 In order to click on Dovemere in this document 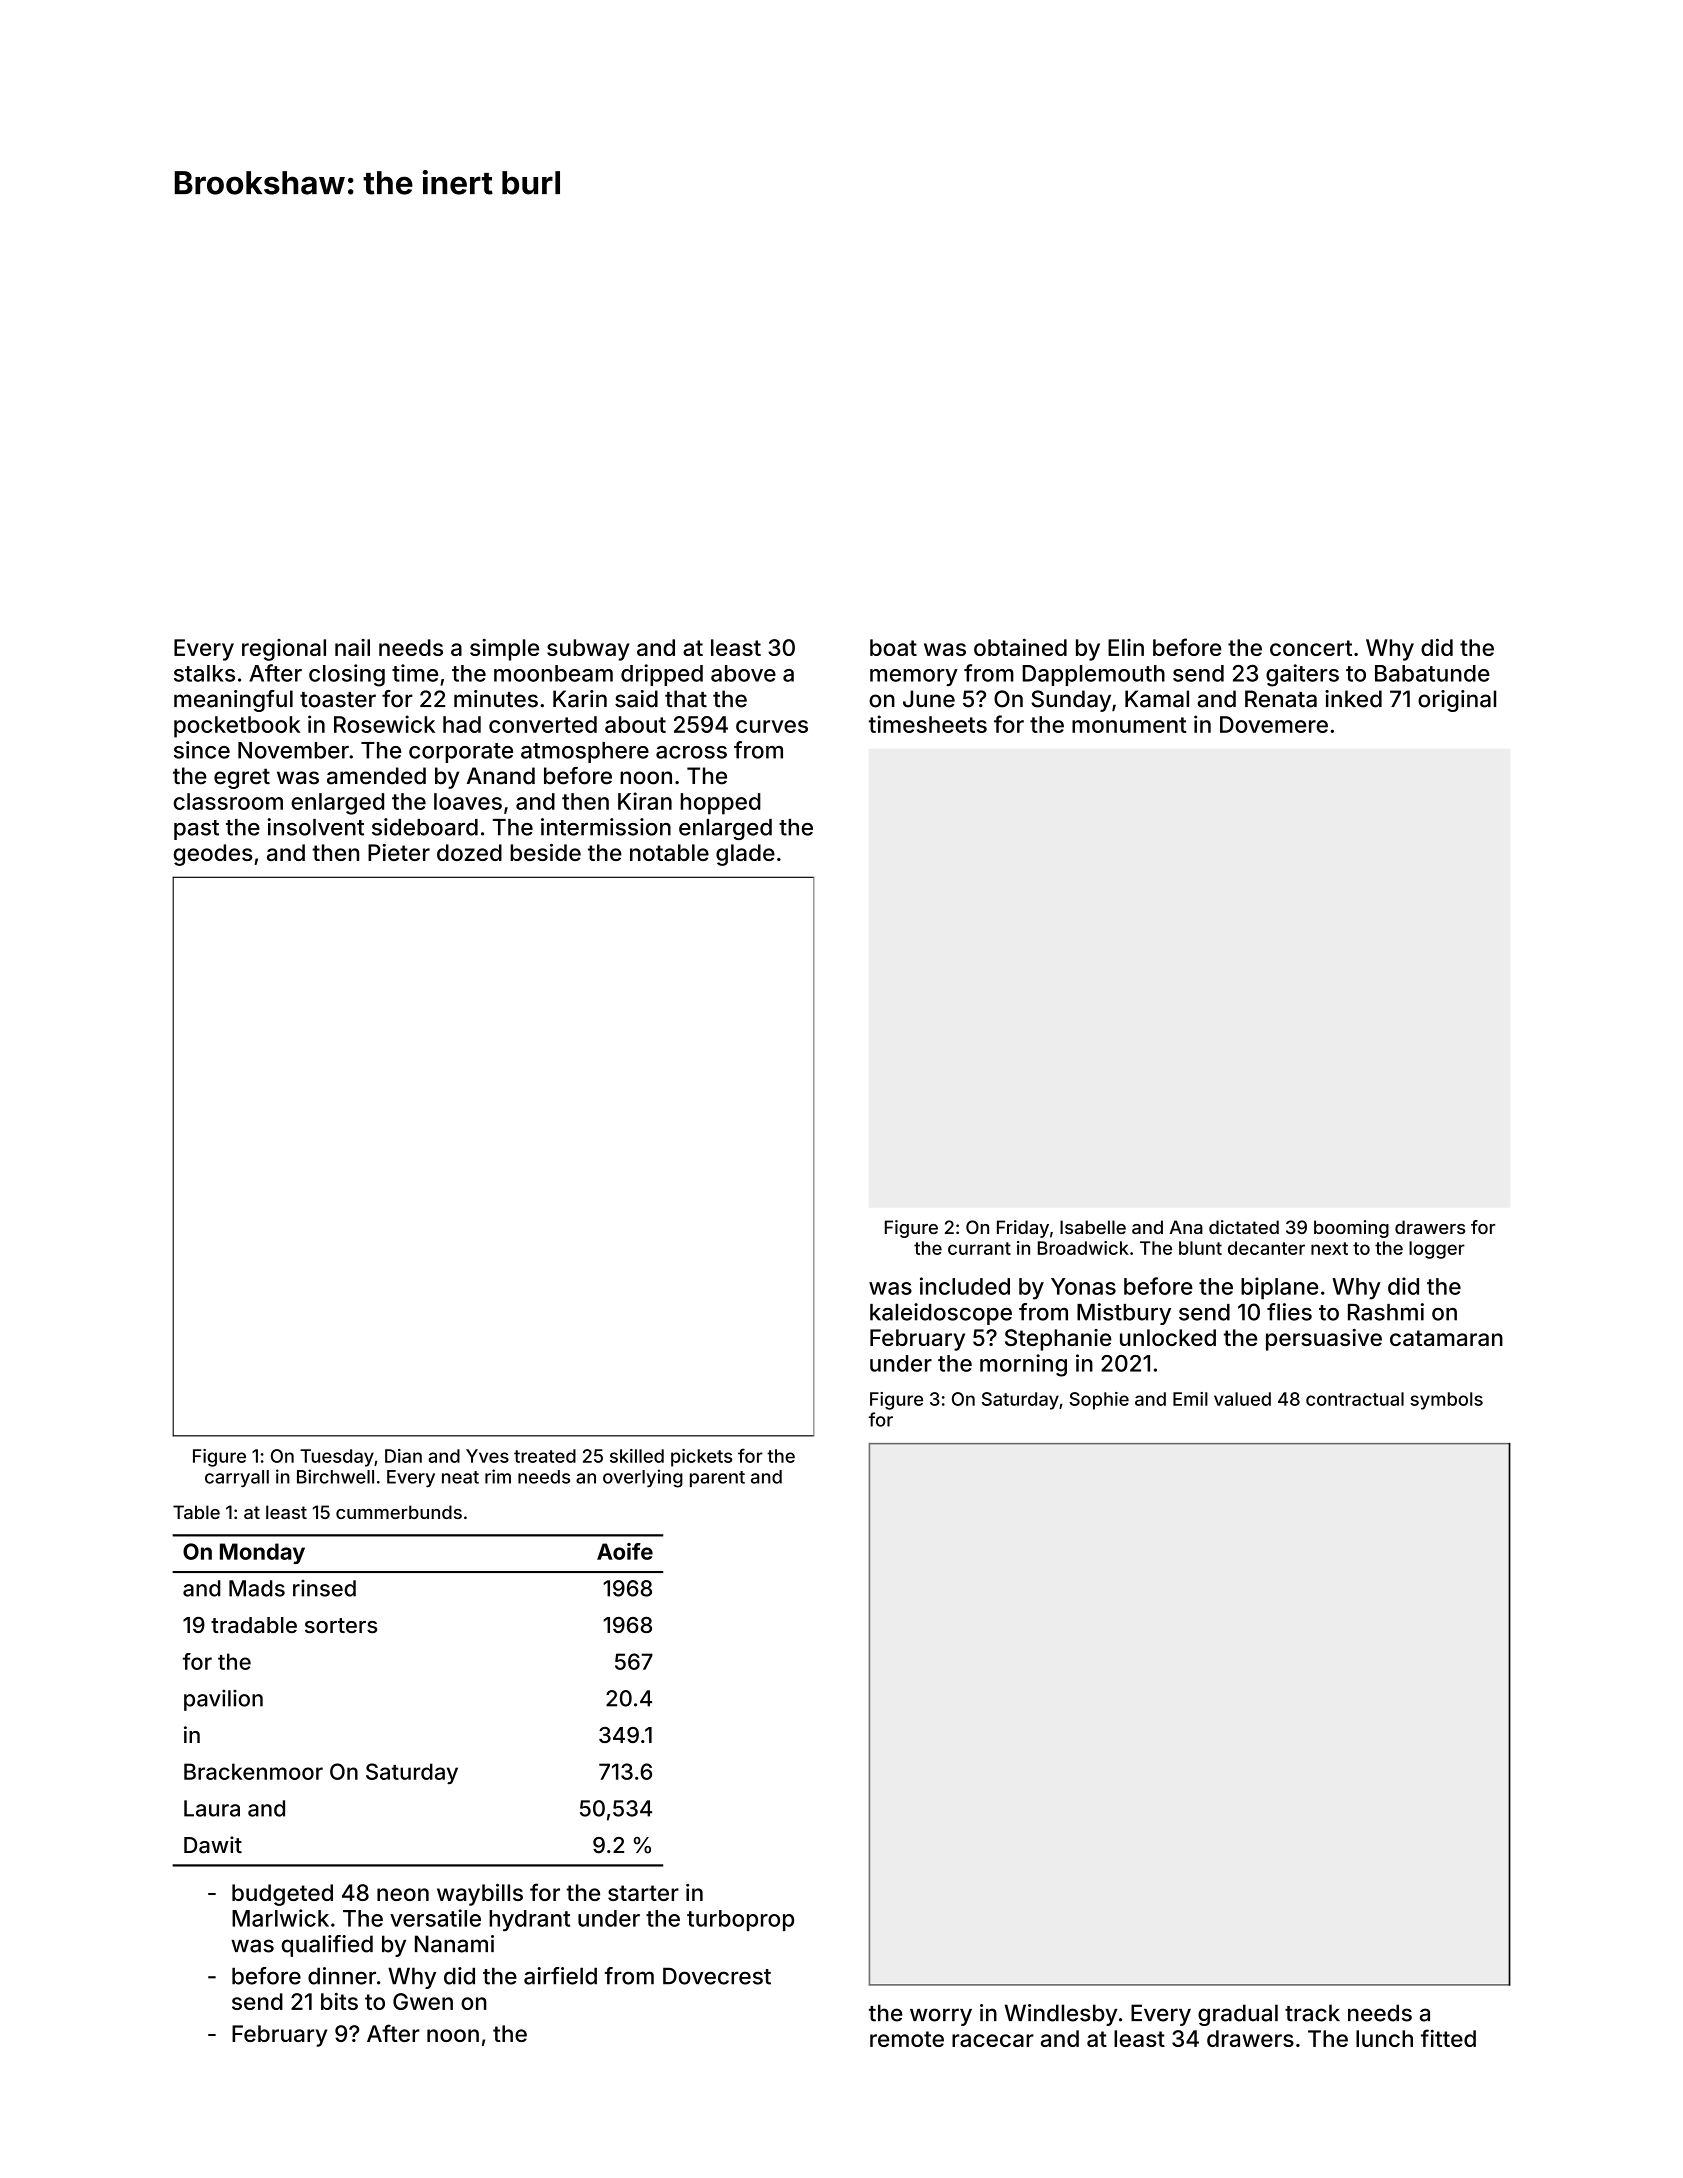, I will do `click(1274, 724)`.
